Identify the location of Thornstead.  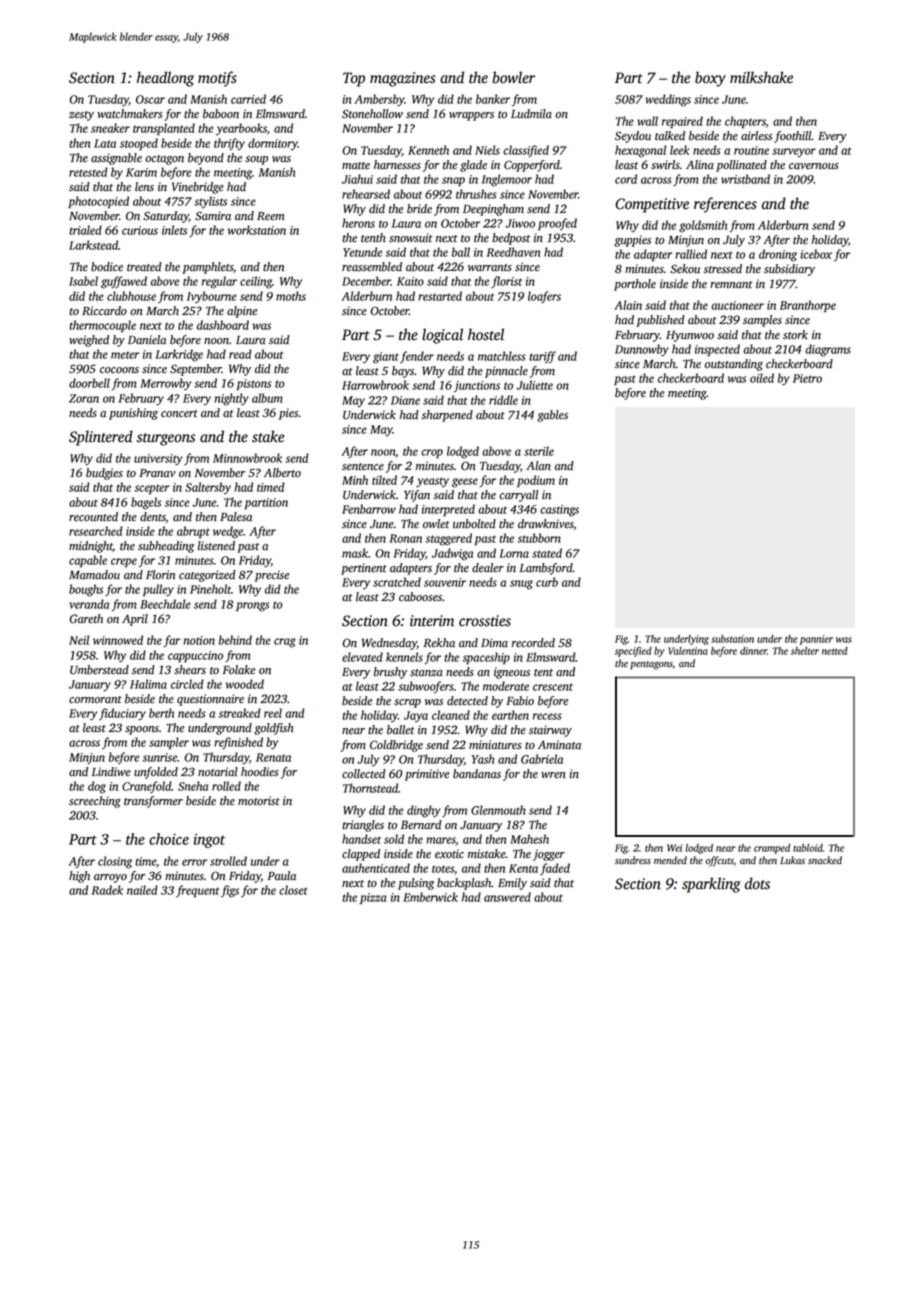
(370, 788).
